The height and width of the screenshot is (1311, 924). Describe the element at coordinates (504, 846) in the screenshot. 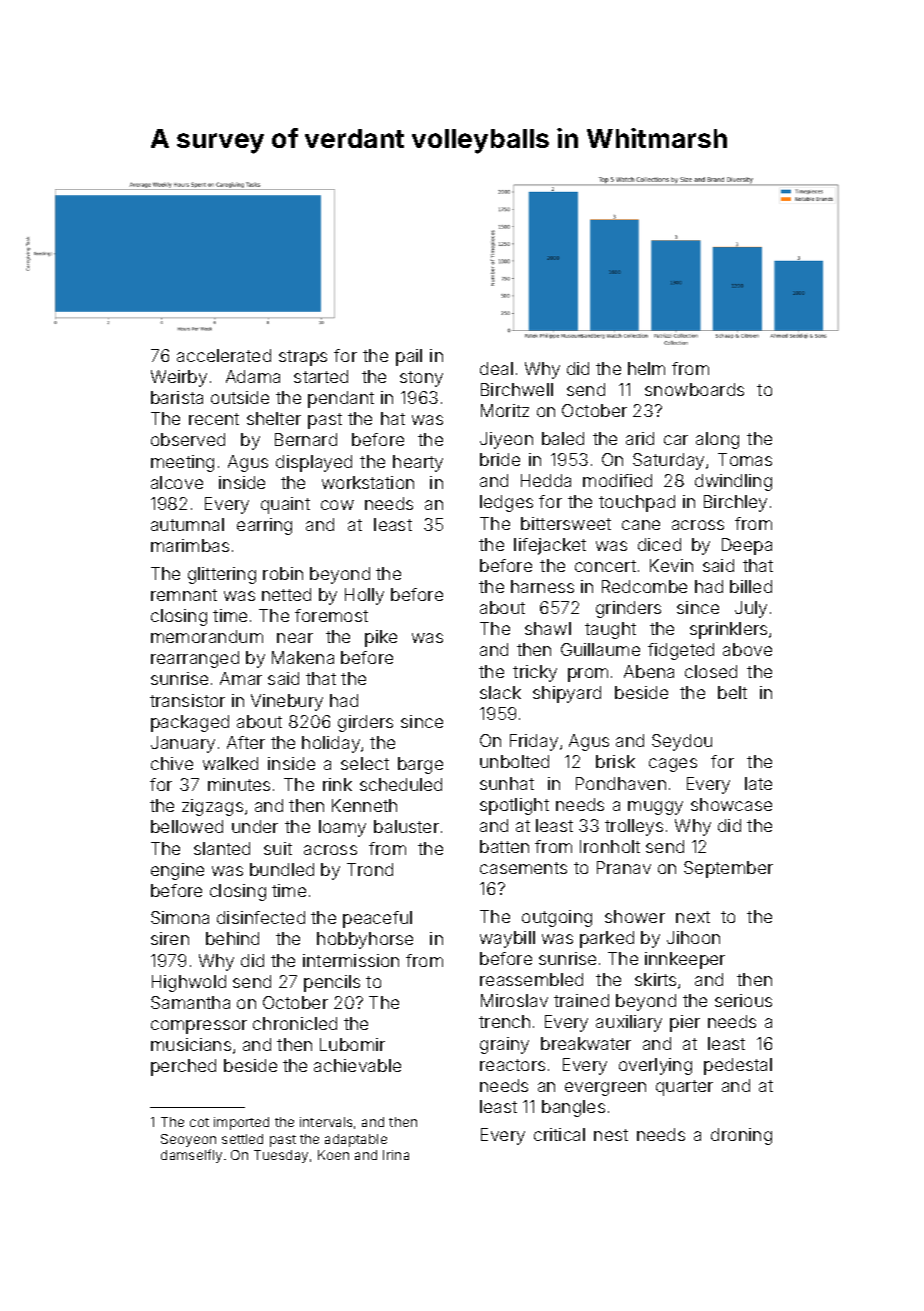

I see `batten` at that location.
